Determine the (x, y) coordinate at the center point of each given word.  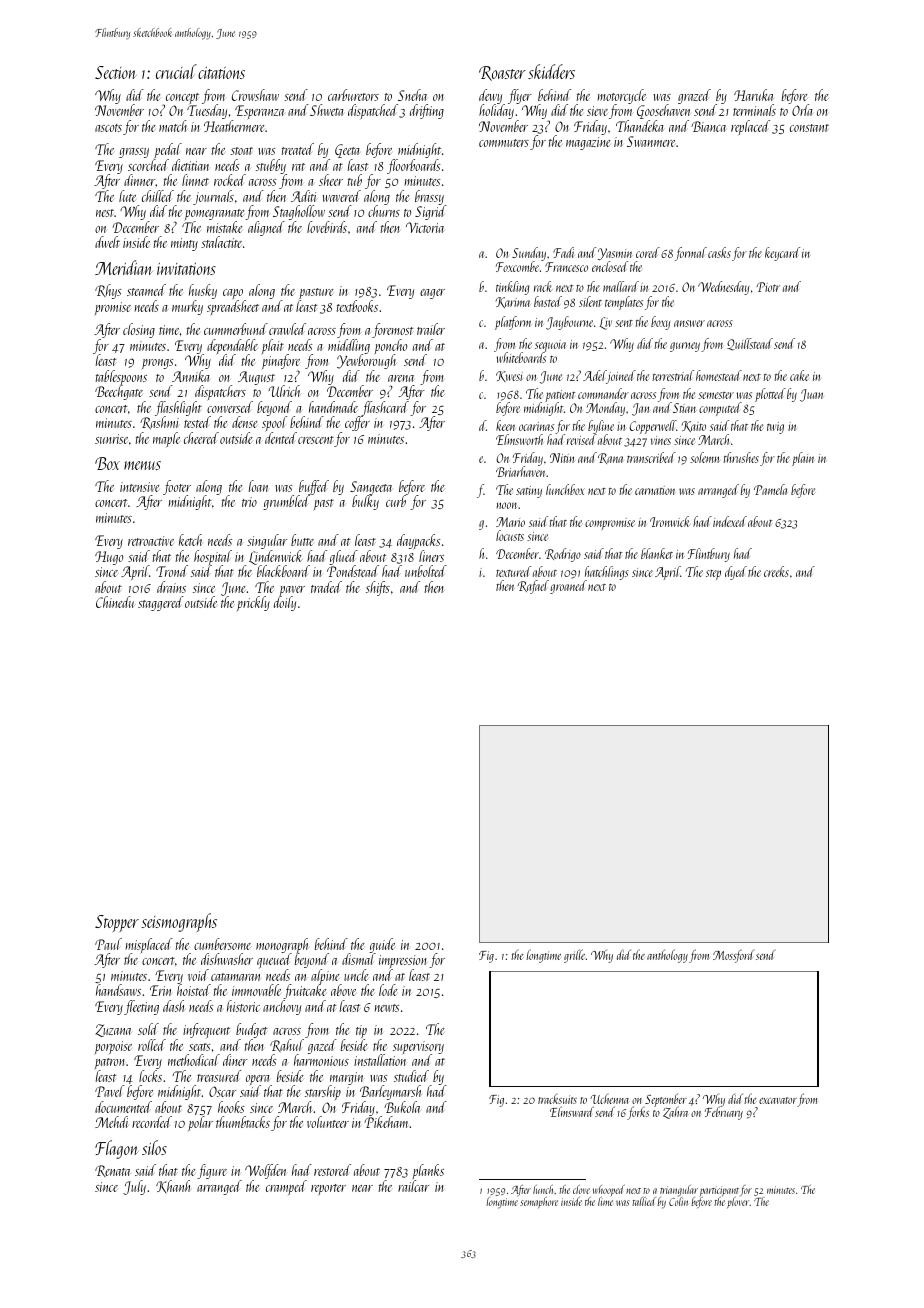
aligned (266, 228)
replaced (750, 127)
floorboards (414, 166)
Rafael (533, 587)
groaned (568, 587)
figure (212, 1171)
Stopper (117, 923)
